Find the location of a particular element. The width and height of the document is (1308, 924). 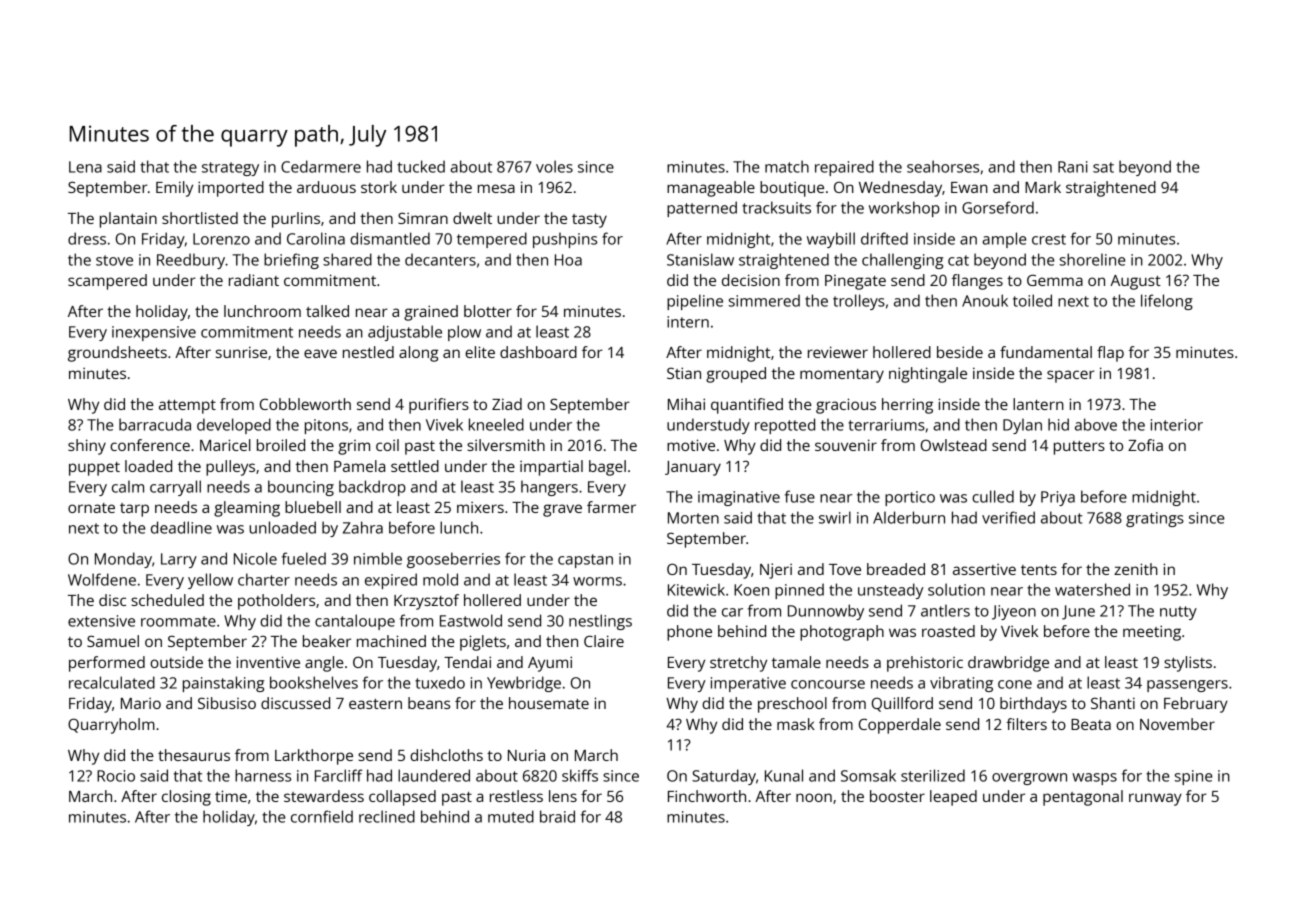

Owlstead is located at coordinates (954, 445).
